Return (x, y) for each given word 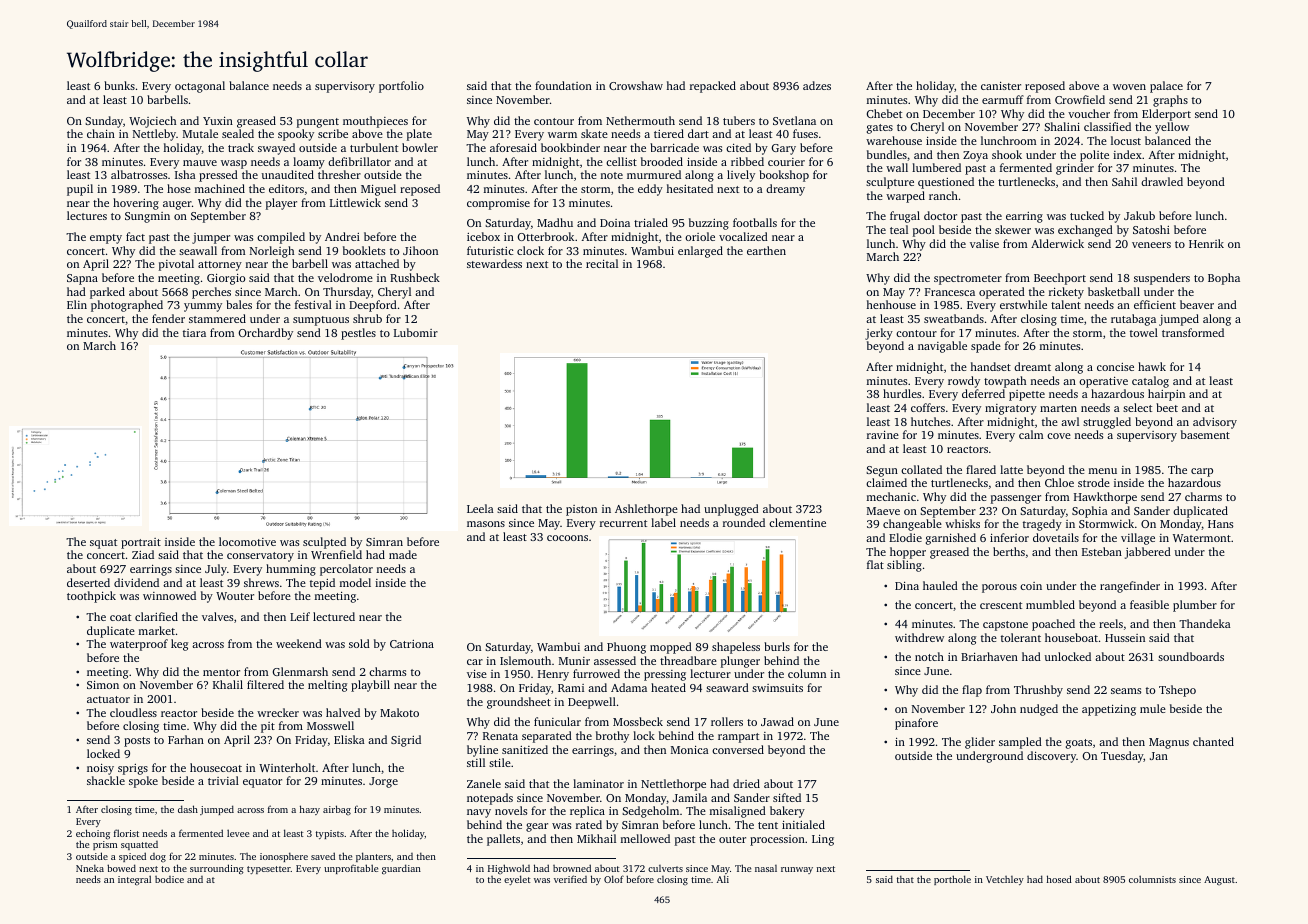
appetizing (1109, 710)
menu (1103, 471)
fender (168, 318)
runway (797, 870)
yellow (1172, 128)
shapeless (736, 648)
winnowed (169, 595)
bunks (119, 85)
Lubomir (416, 332)
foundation (563, 85)
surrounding (217, 869)
